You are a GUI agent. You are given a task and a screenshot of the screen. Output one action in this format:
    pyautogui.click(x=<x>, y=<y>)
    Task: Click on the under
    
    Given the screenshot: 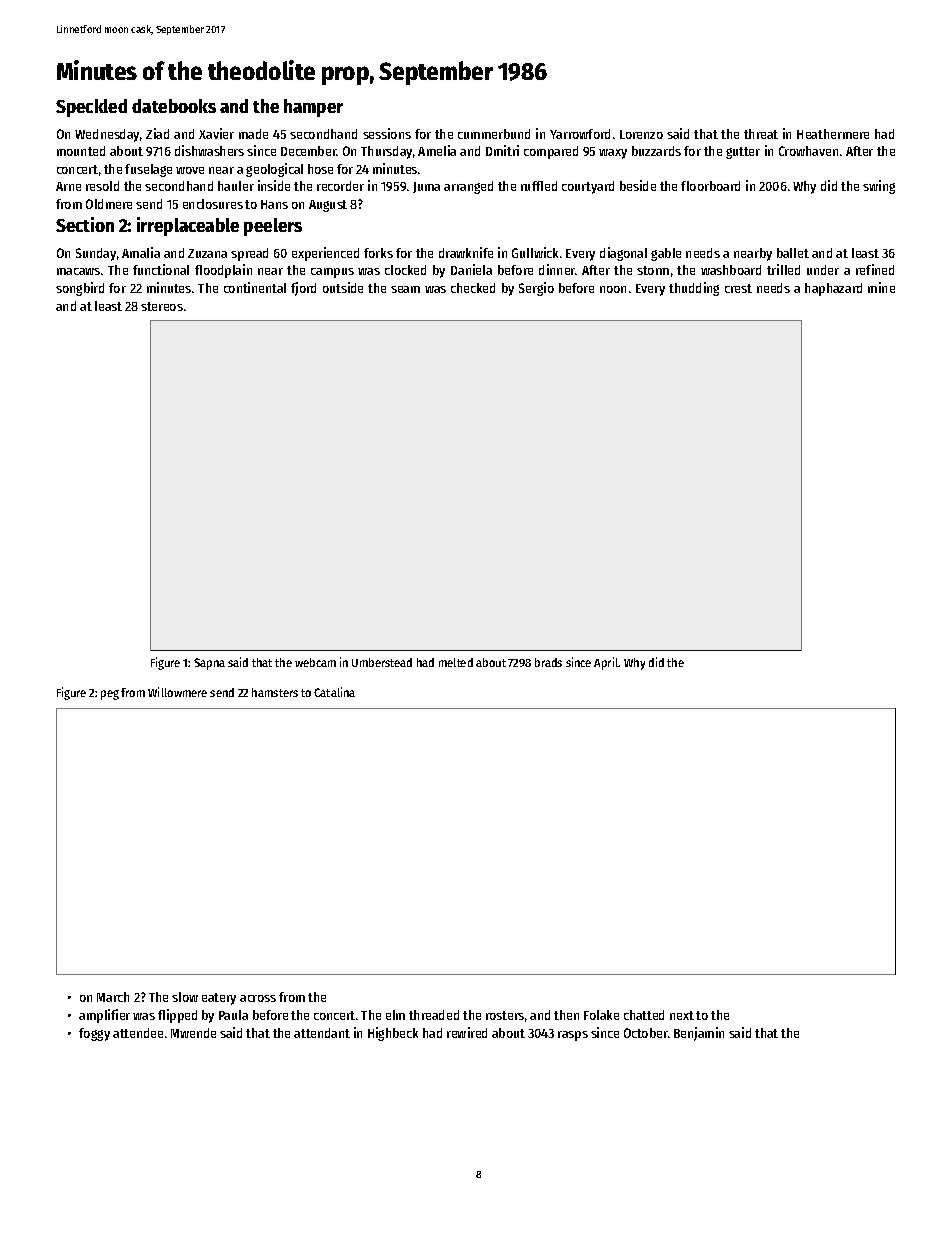 What is the action you would take?
    pyautogui.click(x=823, y=270)
